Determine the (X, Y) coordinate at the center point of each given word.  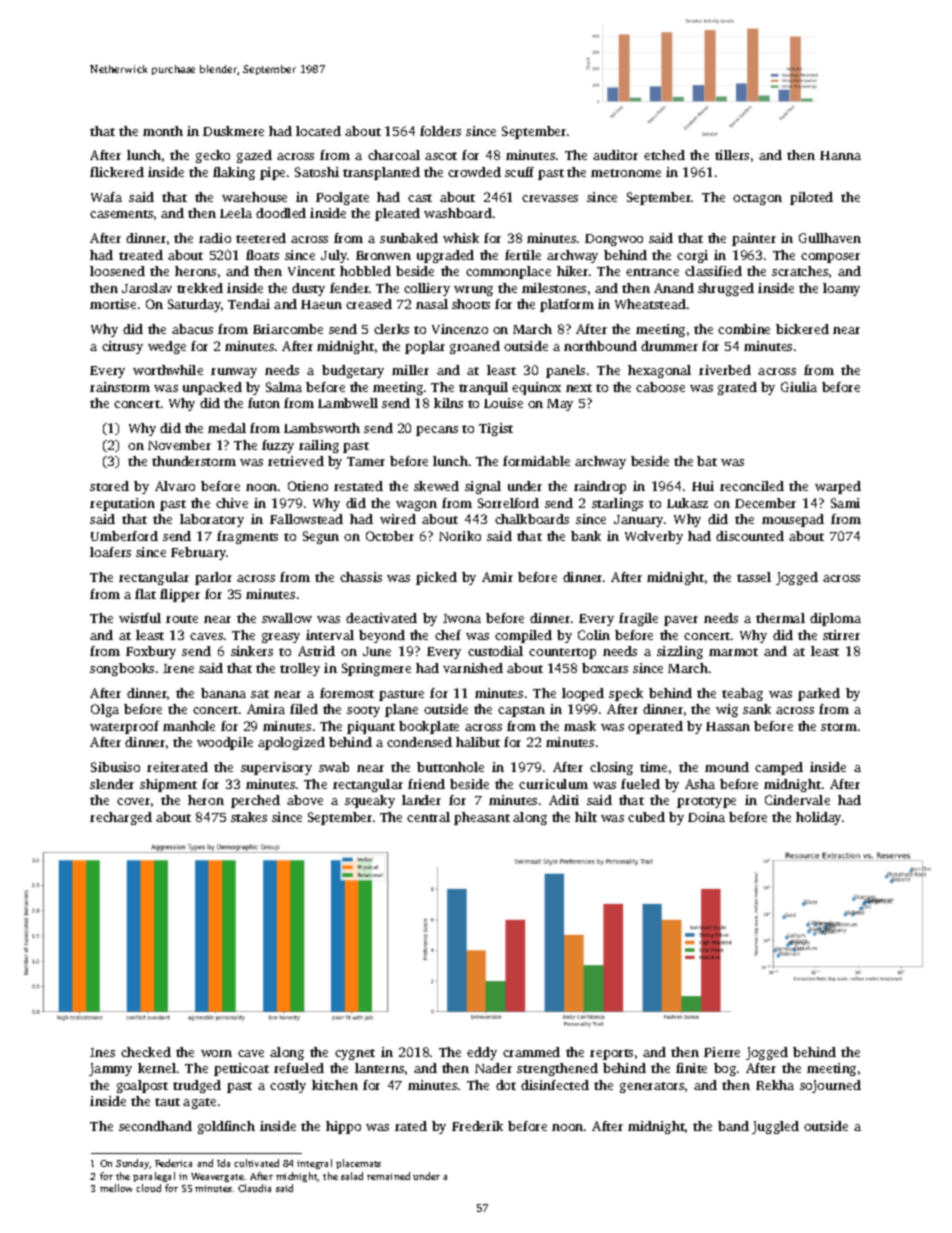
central (428, 817)
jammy (110, 1069)
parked (819, 694)
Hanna (840, 155)
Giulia (799, 387)
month (163, 131)
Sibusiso (115, 767)
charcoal (394, 155)
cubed (646, 817)
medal (227, 428)
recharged (121, 818)
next (579, 388)
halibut (478, 742)
